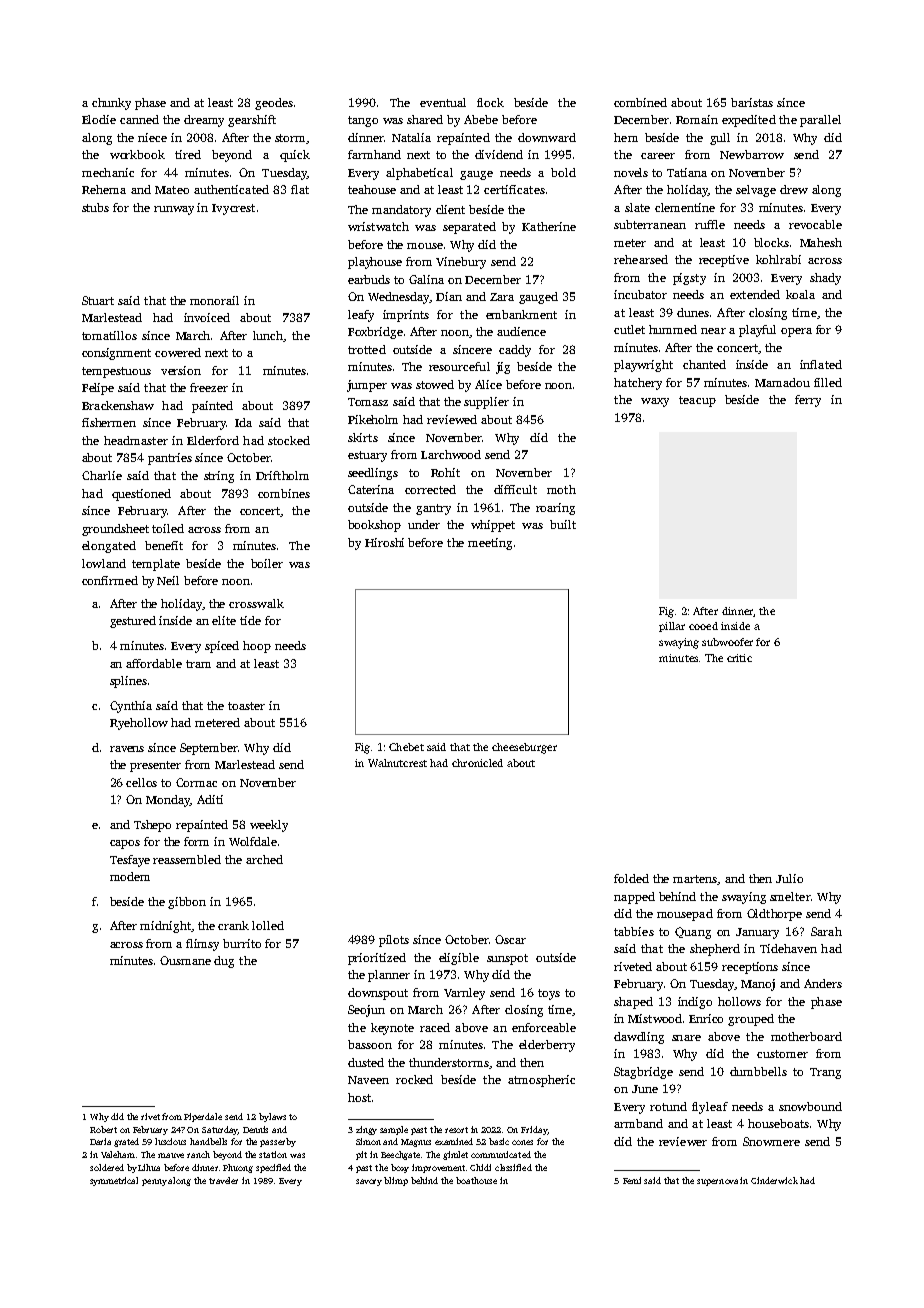 The height and width of the screenshot is (1308, 924). I want to click on customer, so click(782, 1054).
